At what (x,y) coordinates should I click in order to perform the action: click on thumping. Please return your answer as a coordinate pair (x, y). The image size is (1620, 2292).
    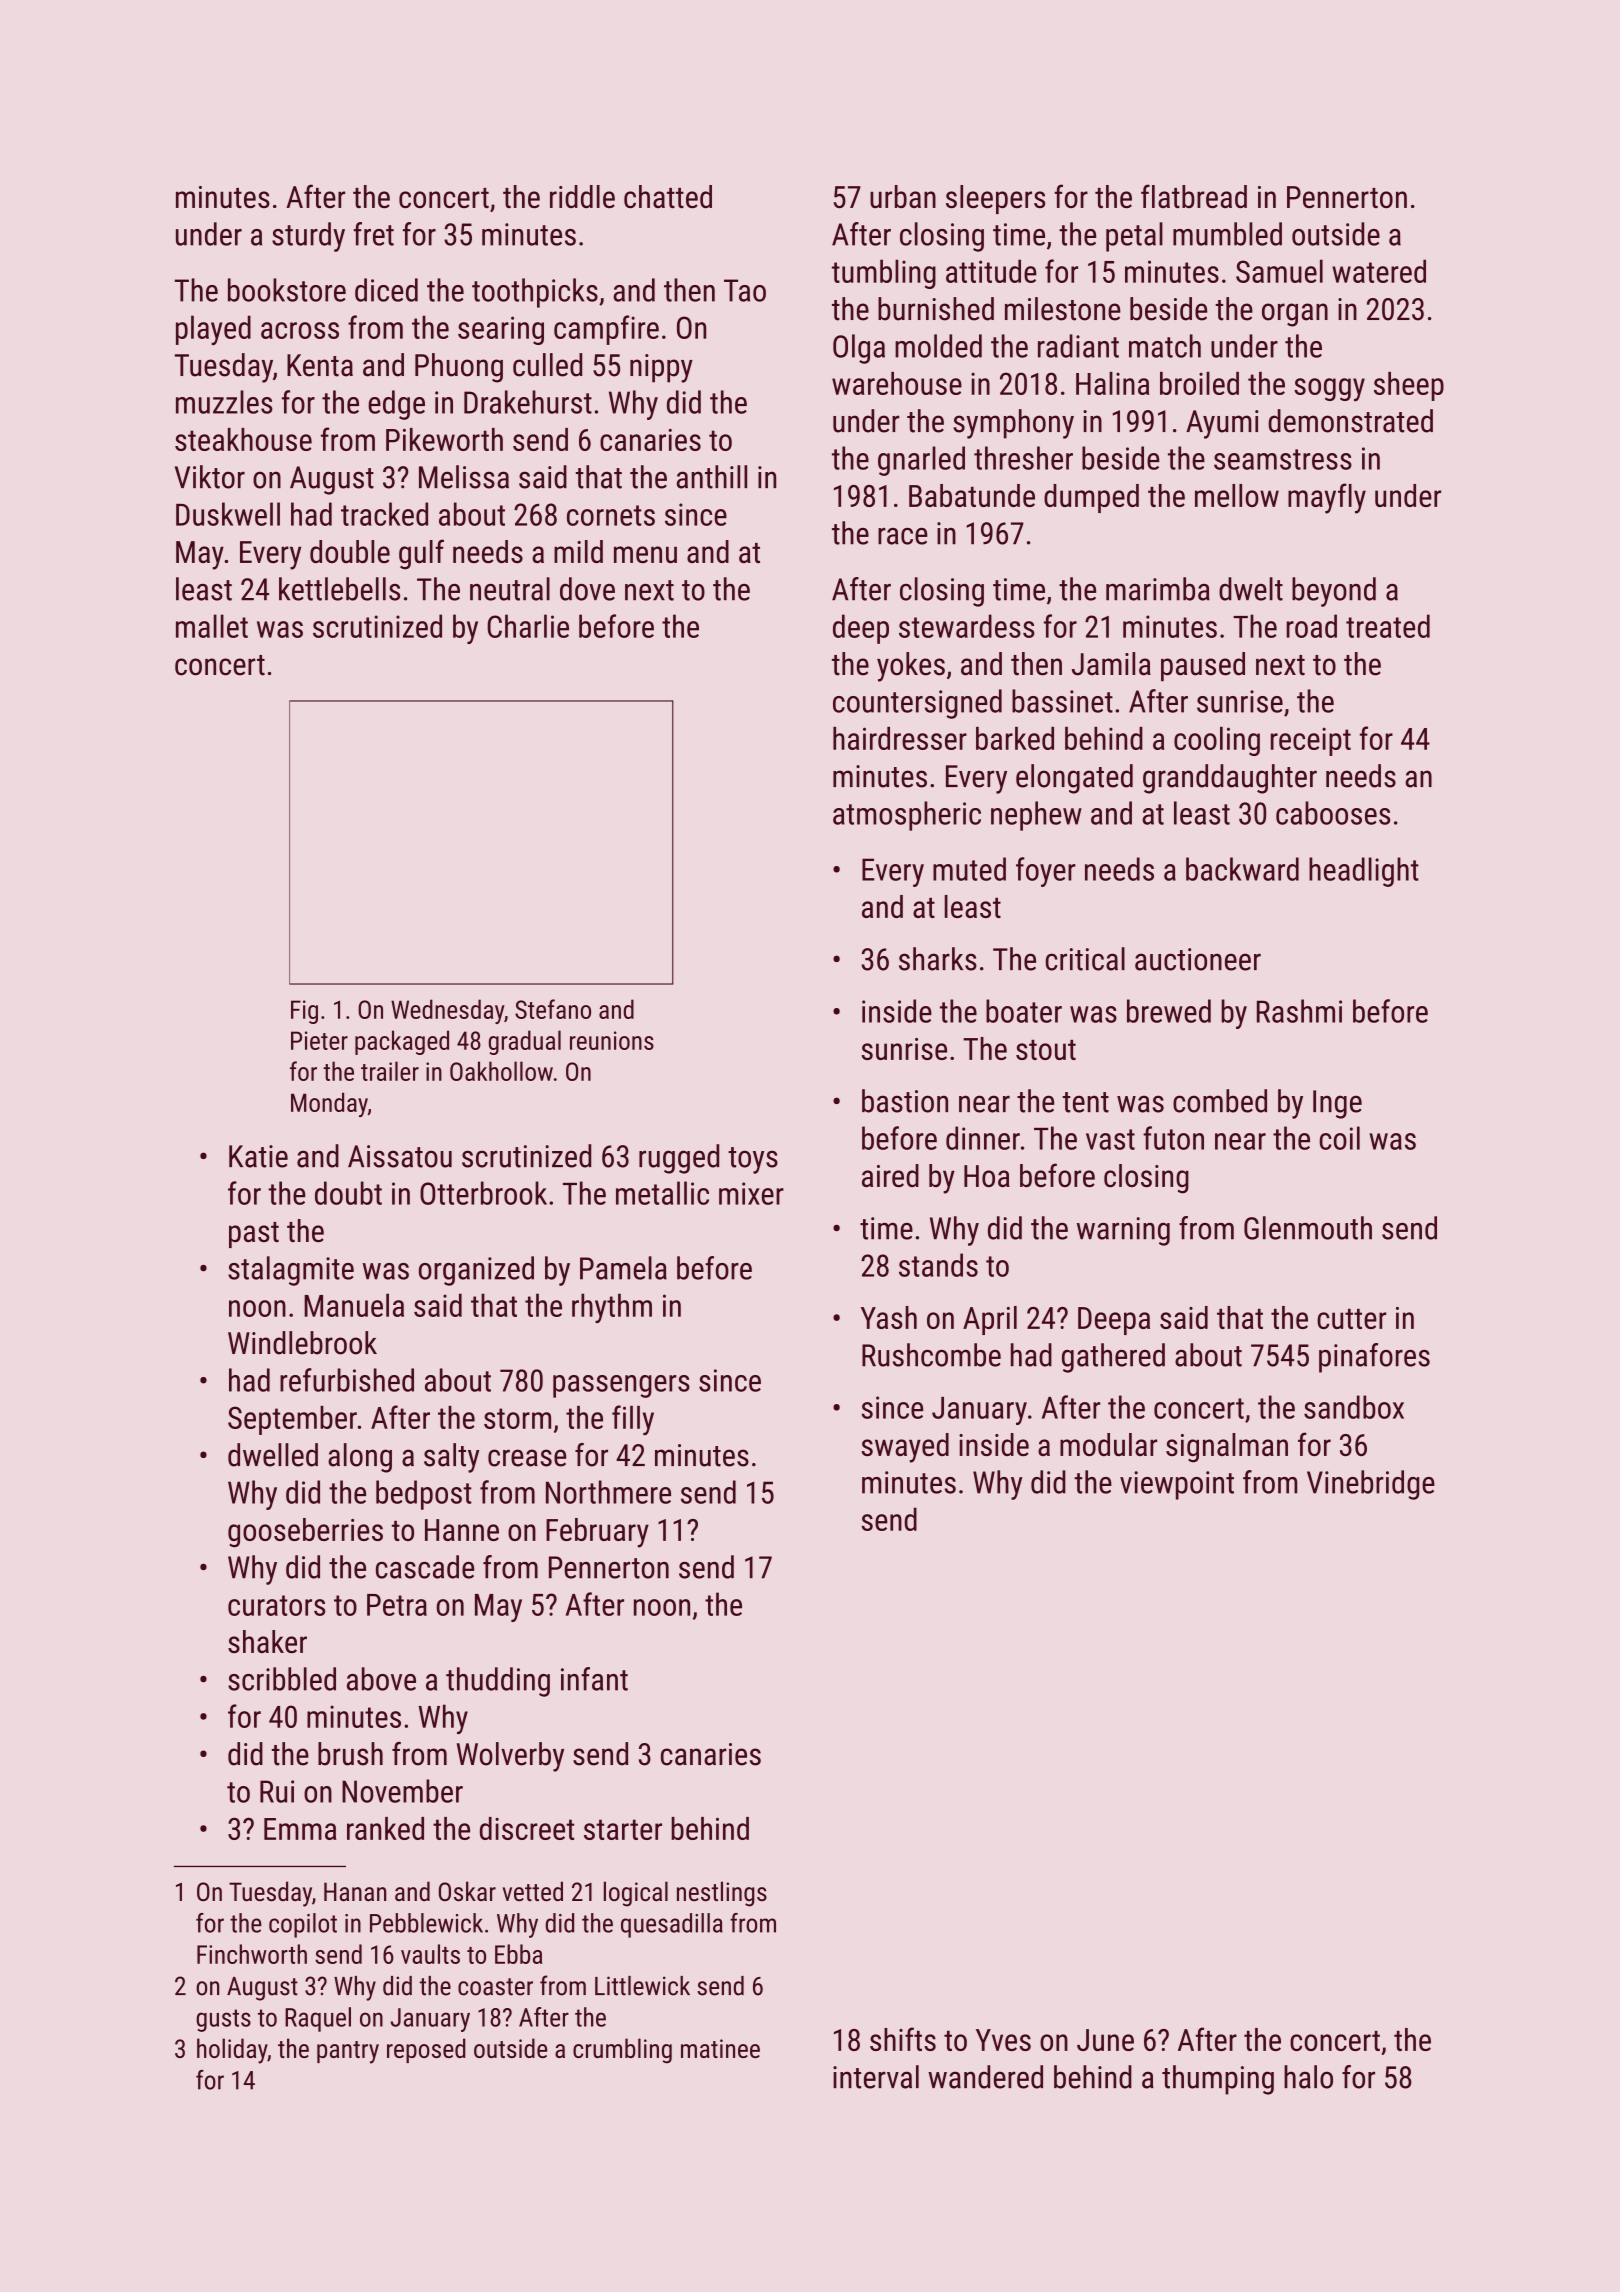
    Looking at the image, I should click on (1218, 2080).
